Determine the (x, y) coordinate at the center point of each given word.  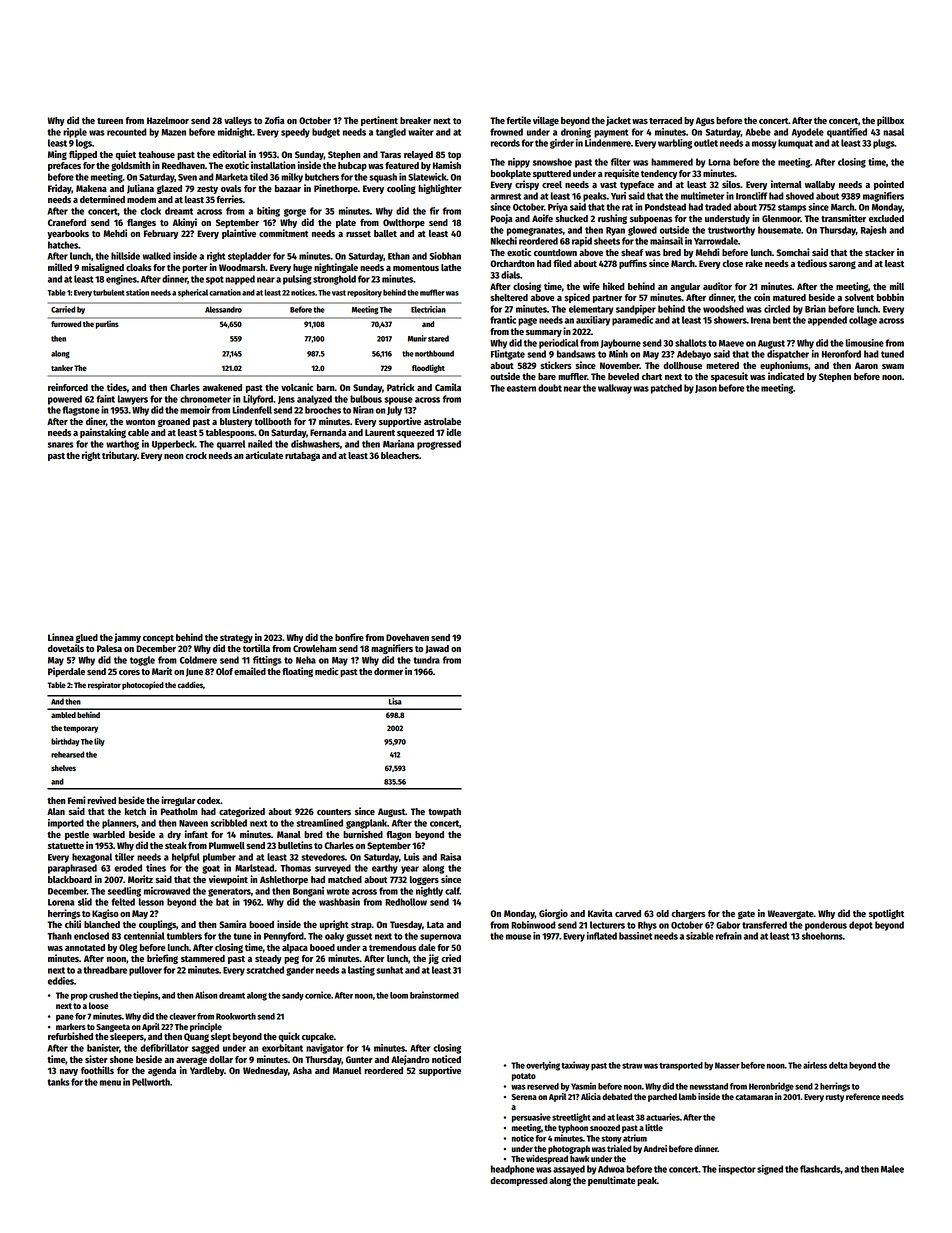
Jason (706, 389)
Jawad (437, 649)
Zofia (275, 120)
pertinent (379, 121)
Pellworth (151, 1082)
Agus (705, 121)
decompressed (519, 1181)
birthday (65, 742)
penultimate (612, 1181)
